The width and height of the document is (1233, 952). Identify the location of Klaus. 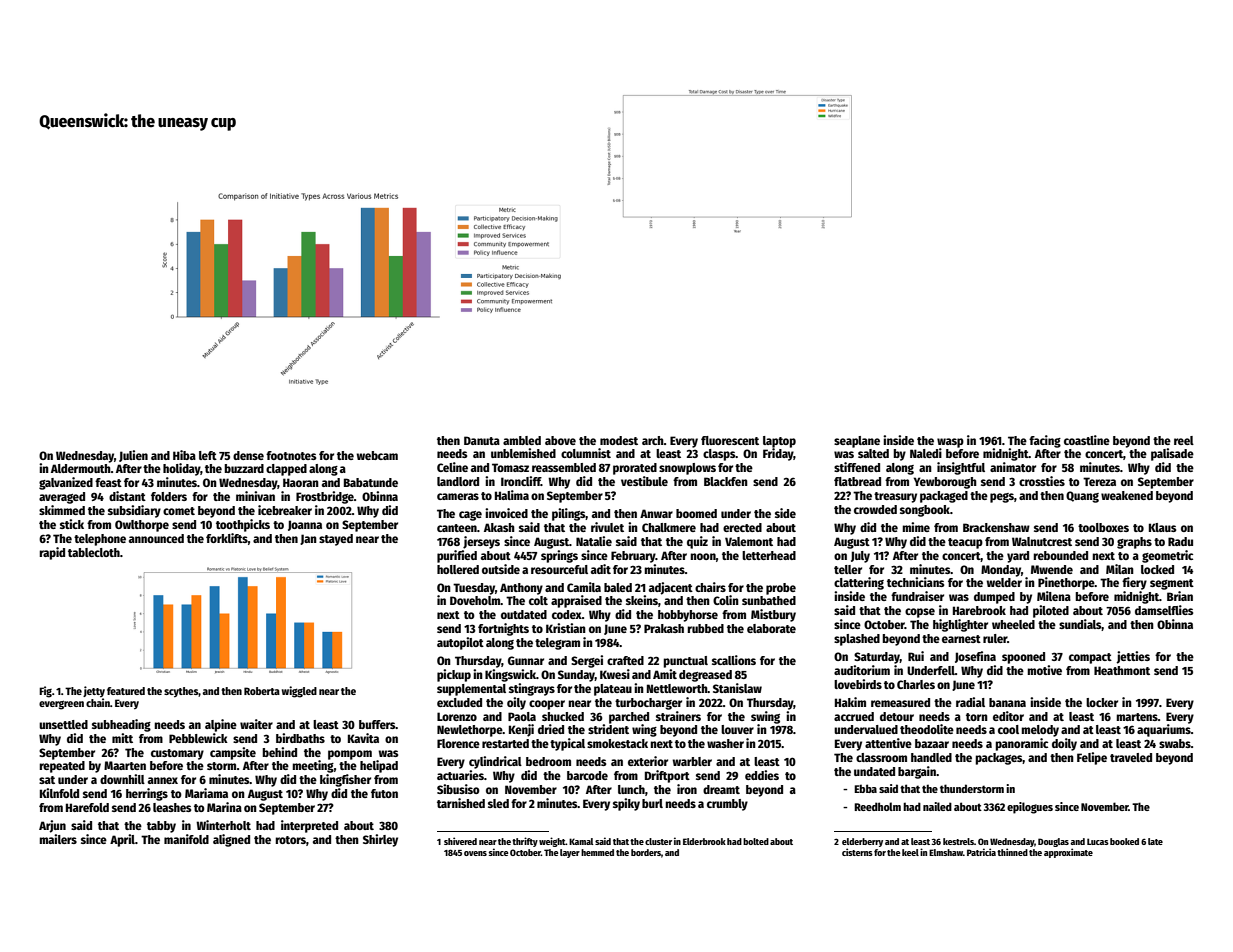
(1162, 527).
